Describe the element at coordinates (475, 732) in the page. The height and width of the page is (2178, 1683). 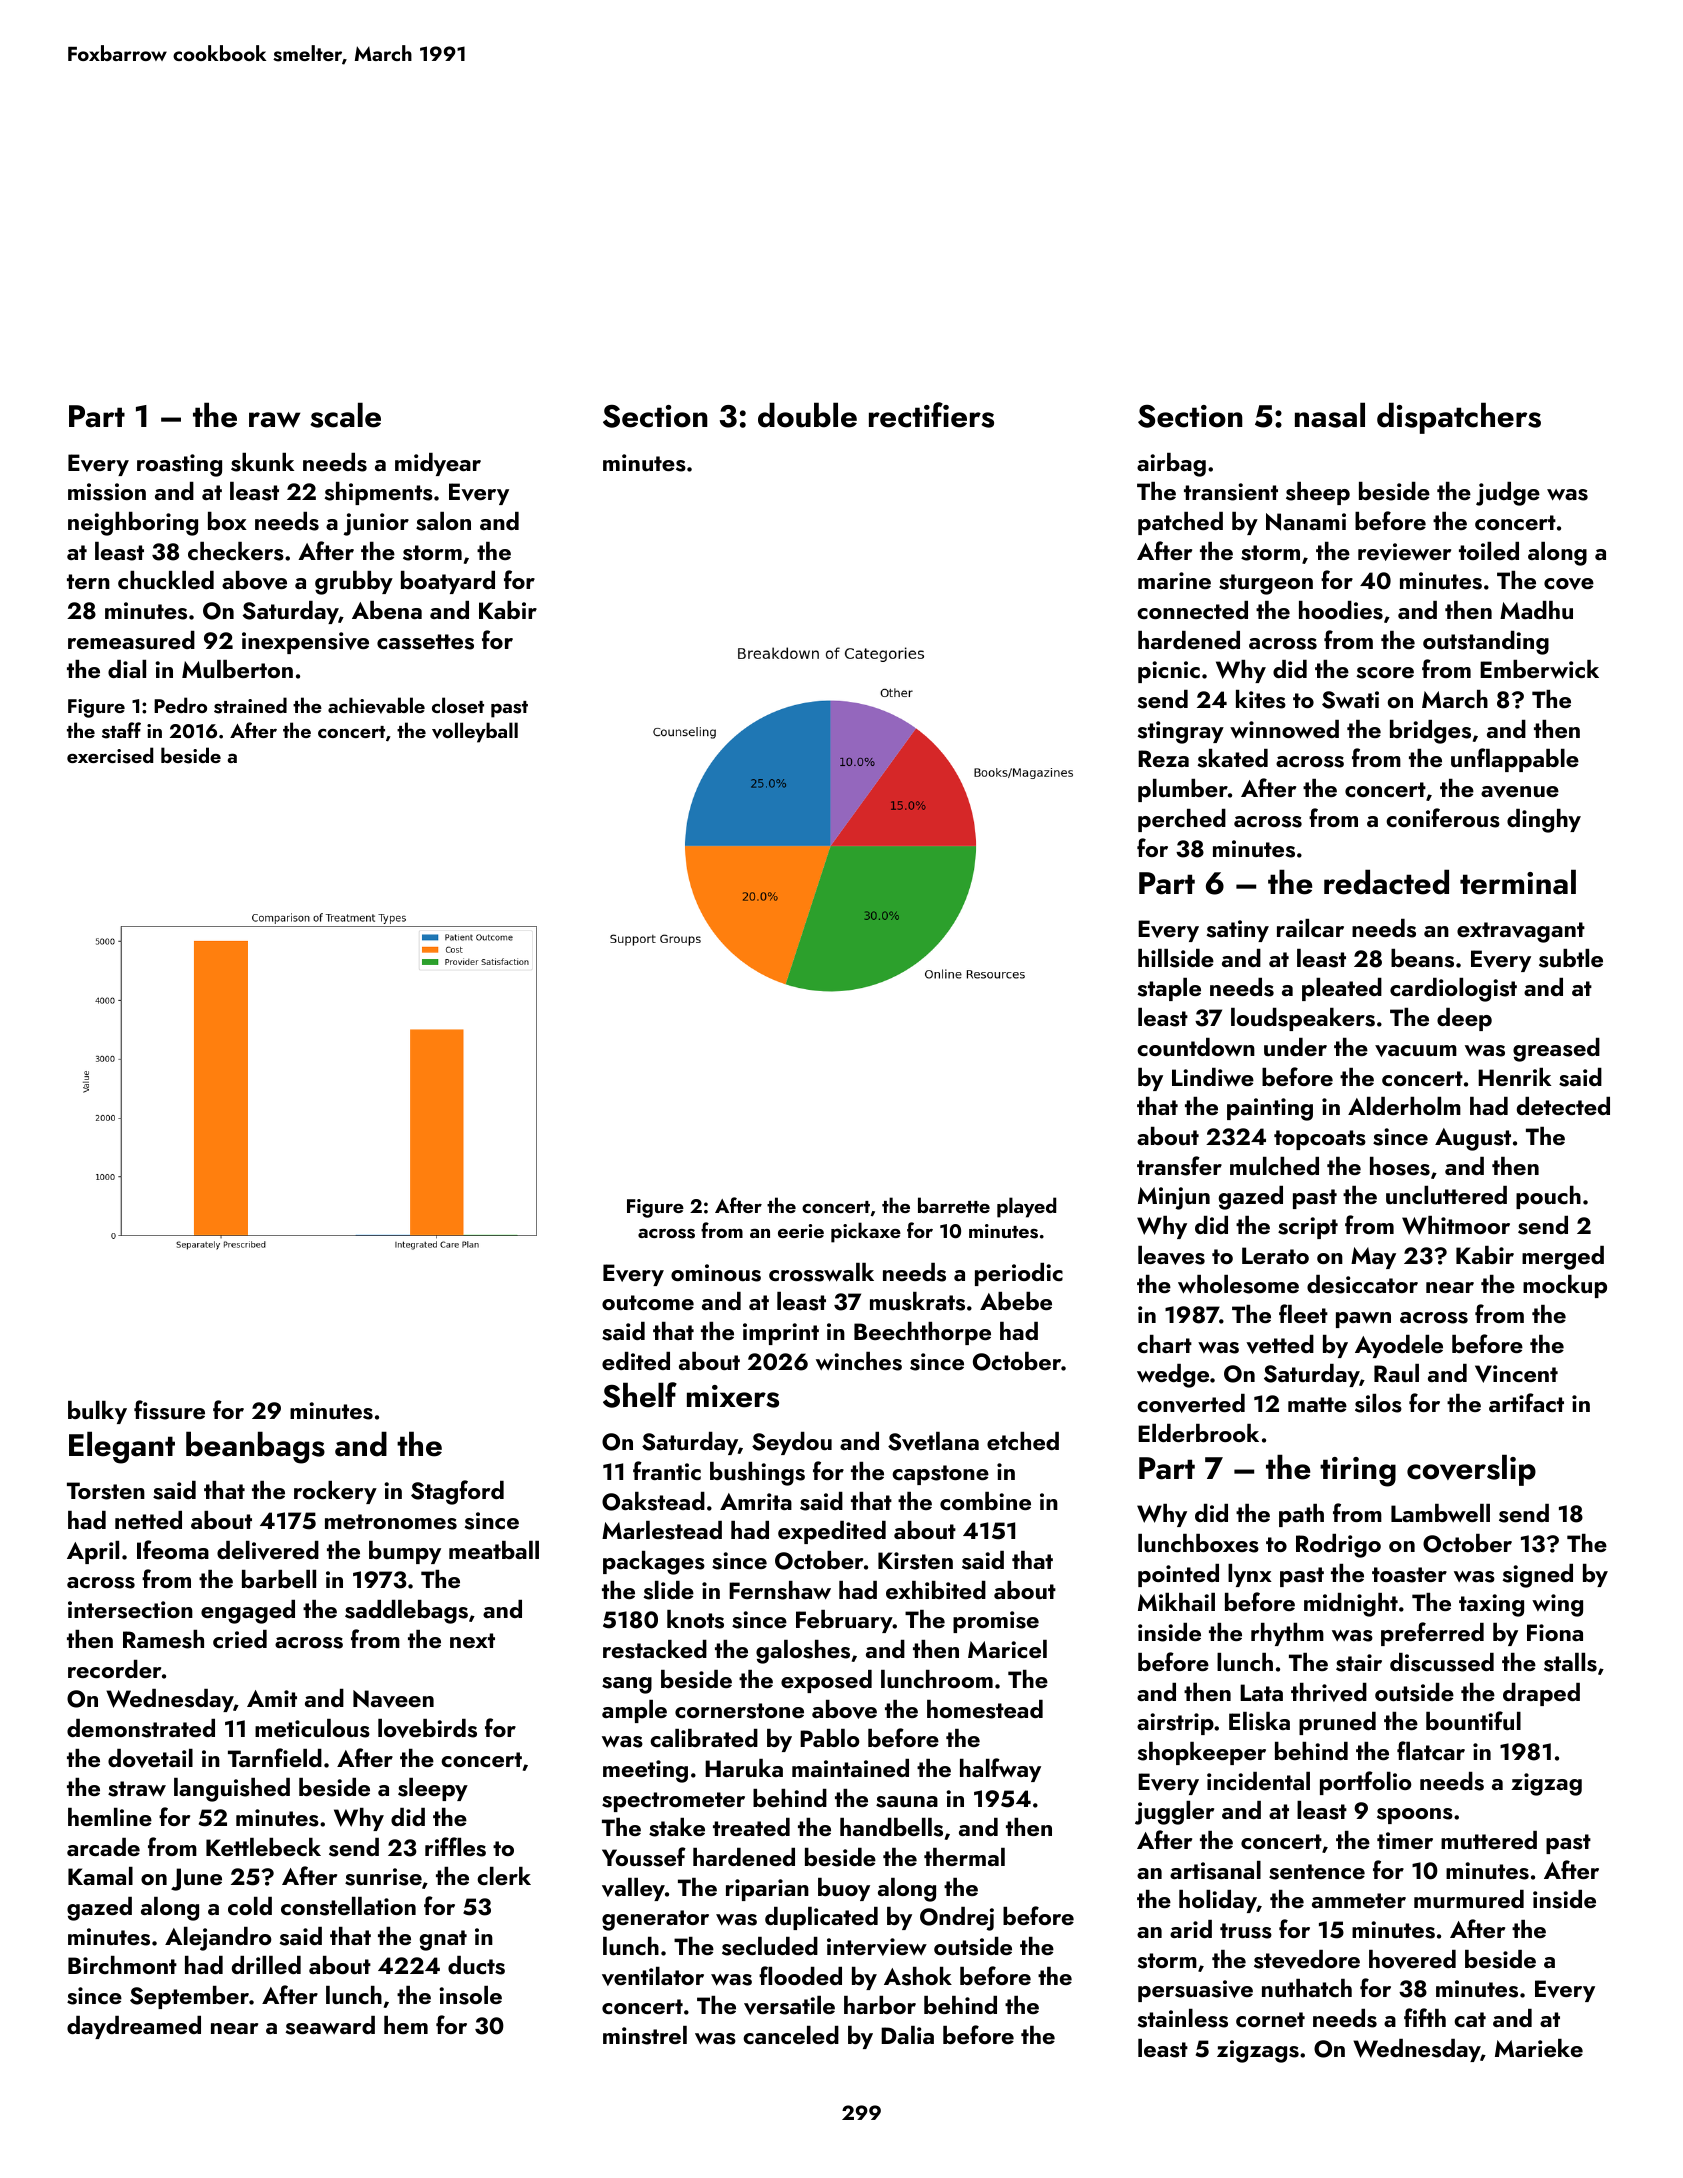
I see `volleyball` at that location.
